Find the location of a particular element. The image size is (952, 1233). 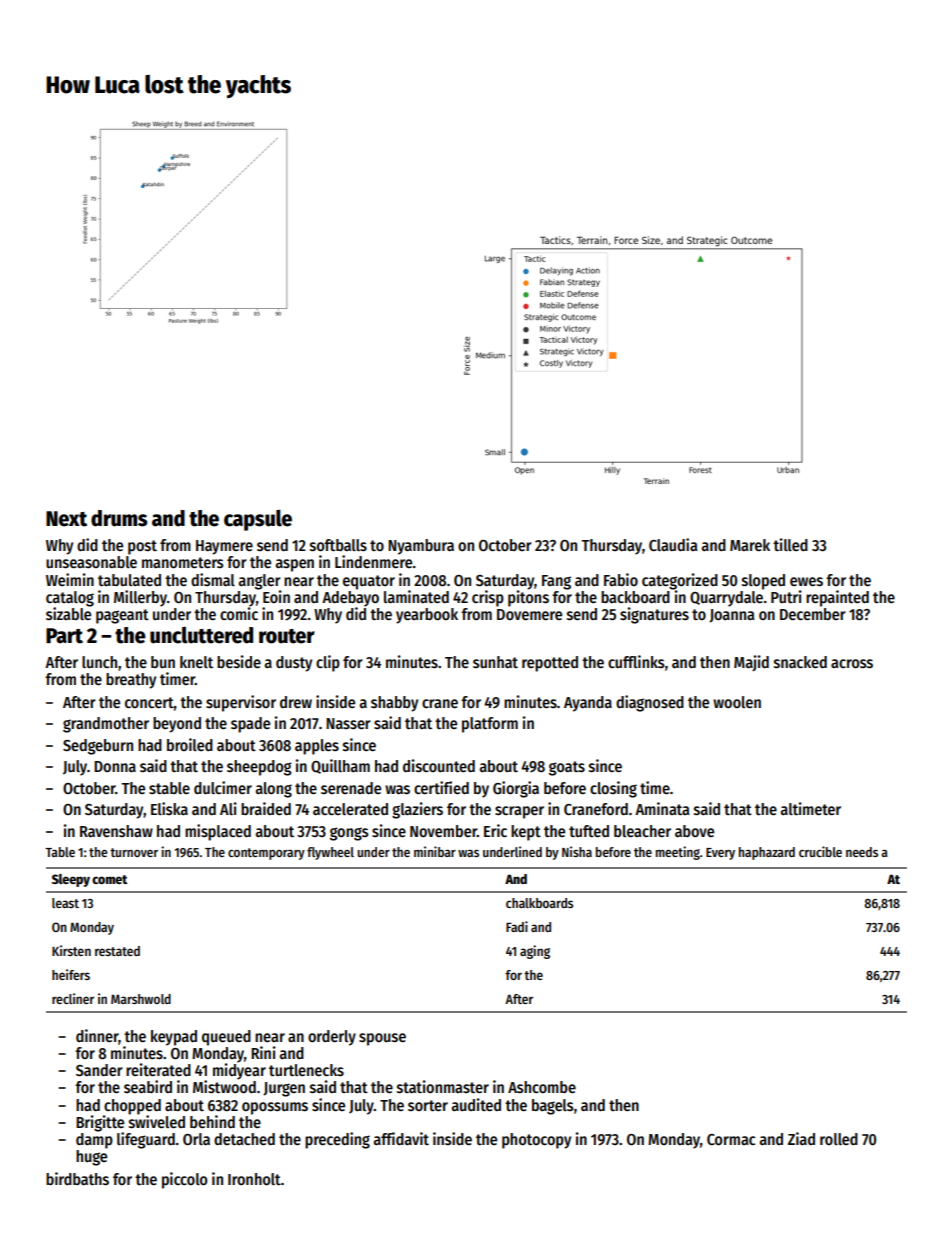

spade is located at coordinates (250, 725).
